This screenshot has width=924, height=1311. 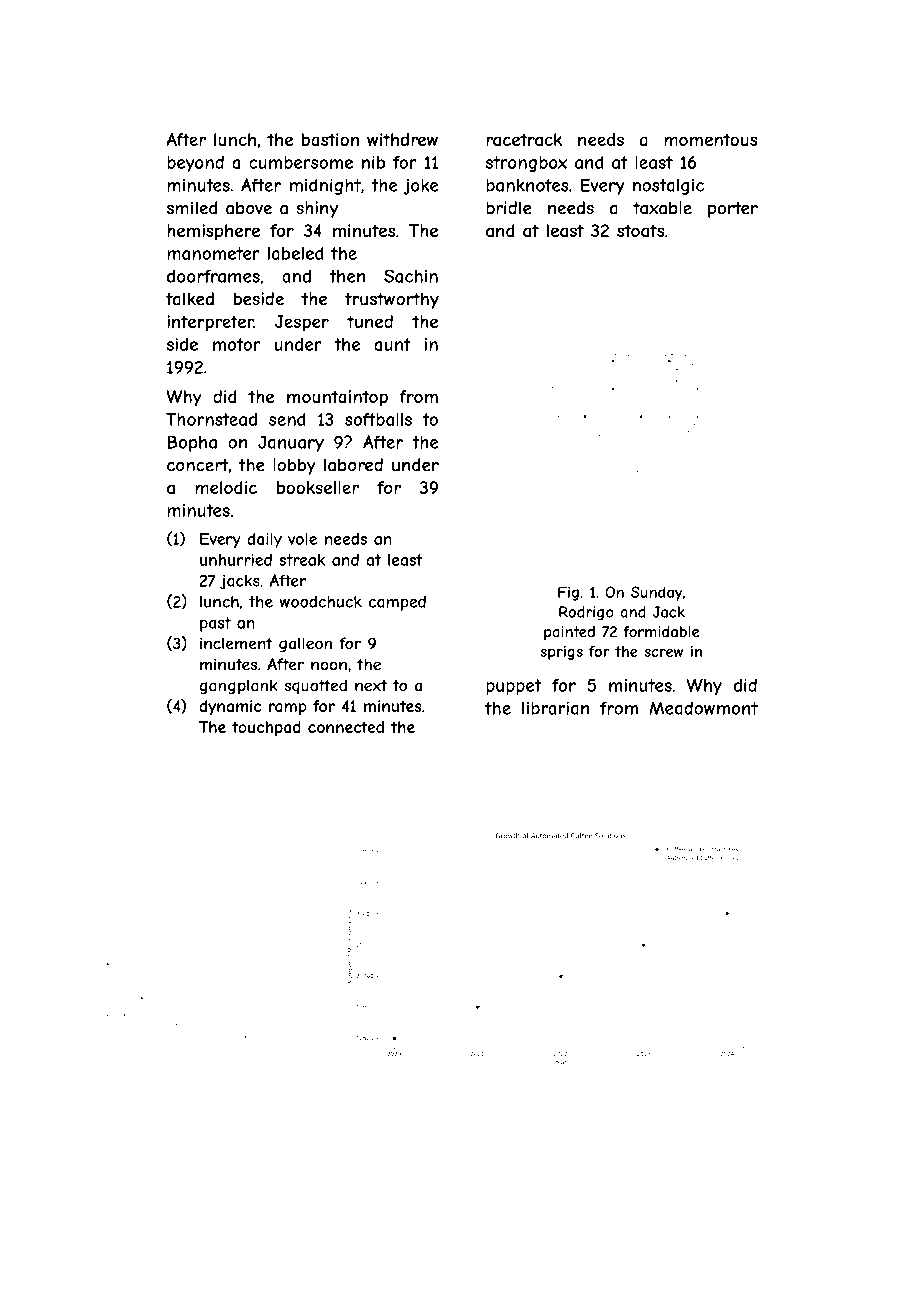 What do you see at coordinates (302, 323) in the screenshot?
I see `Jesper` at bounding box center [302, 323].
